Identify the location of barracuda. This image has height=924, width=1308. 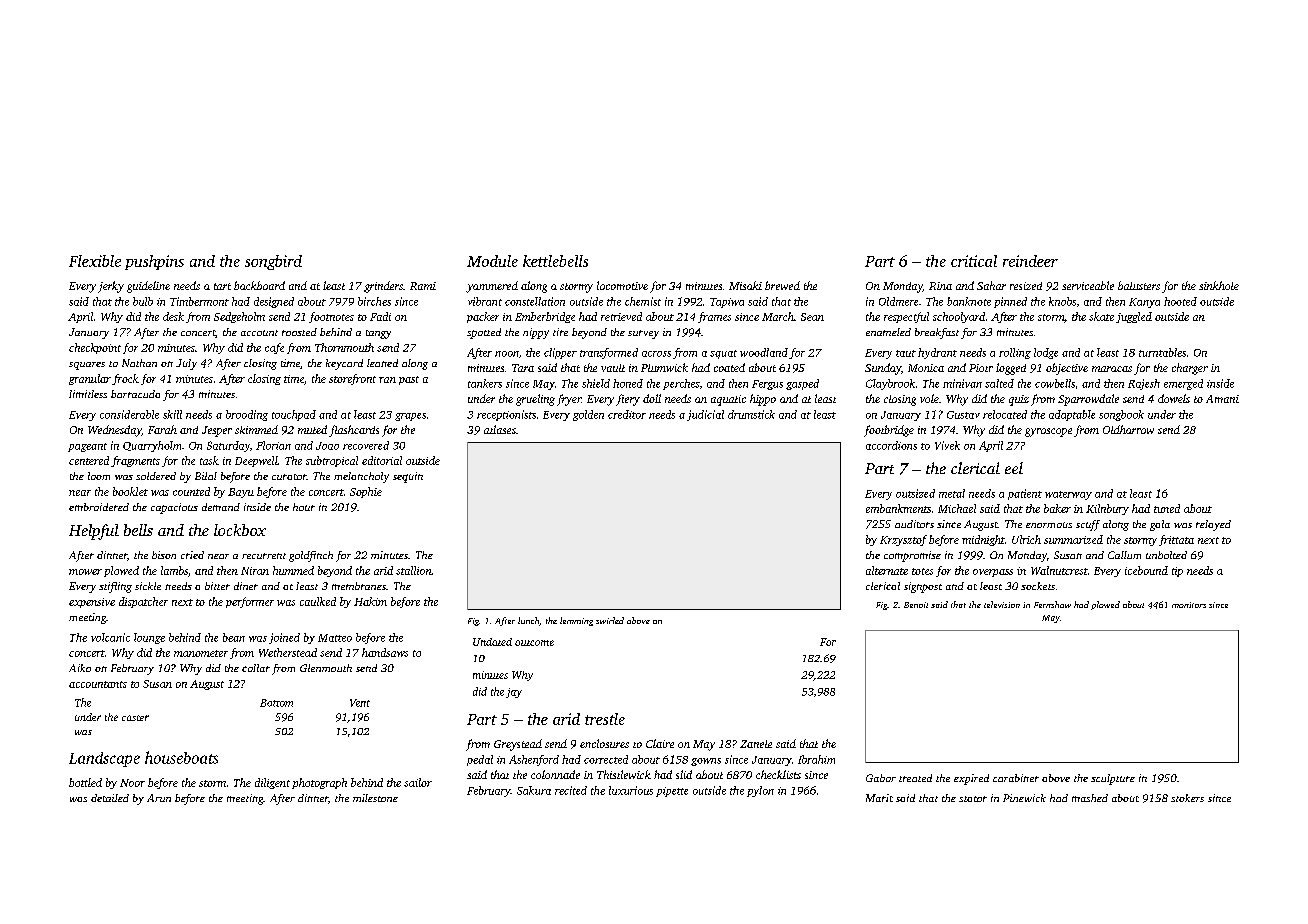
(135, 394).
